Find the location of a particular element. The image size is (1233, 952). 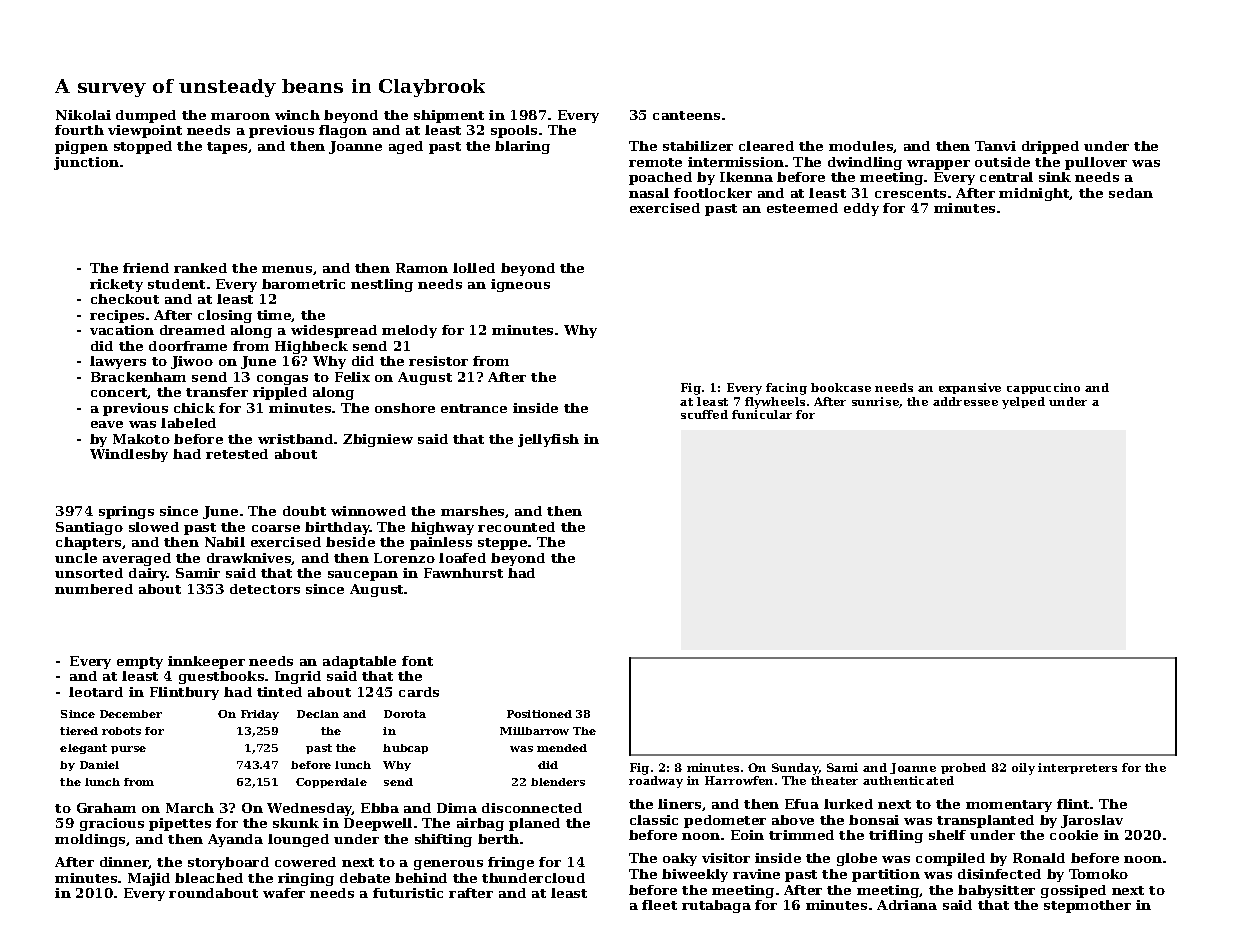

canteens is located at coordinates (686, 115).
